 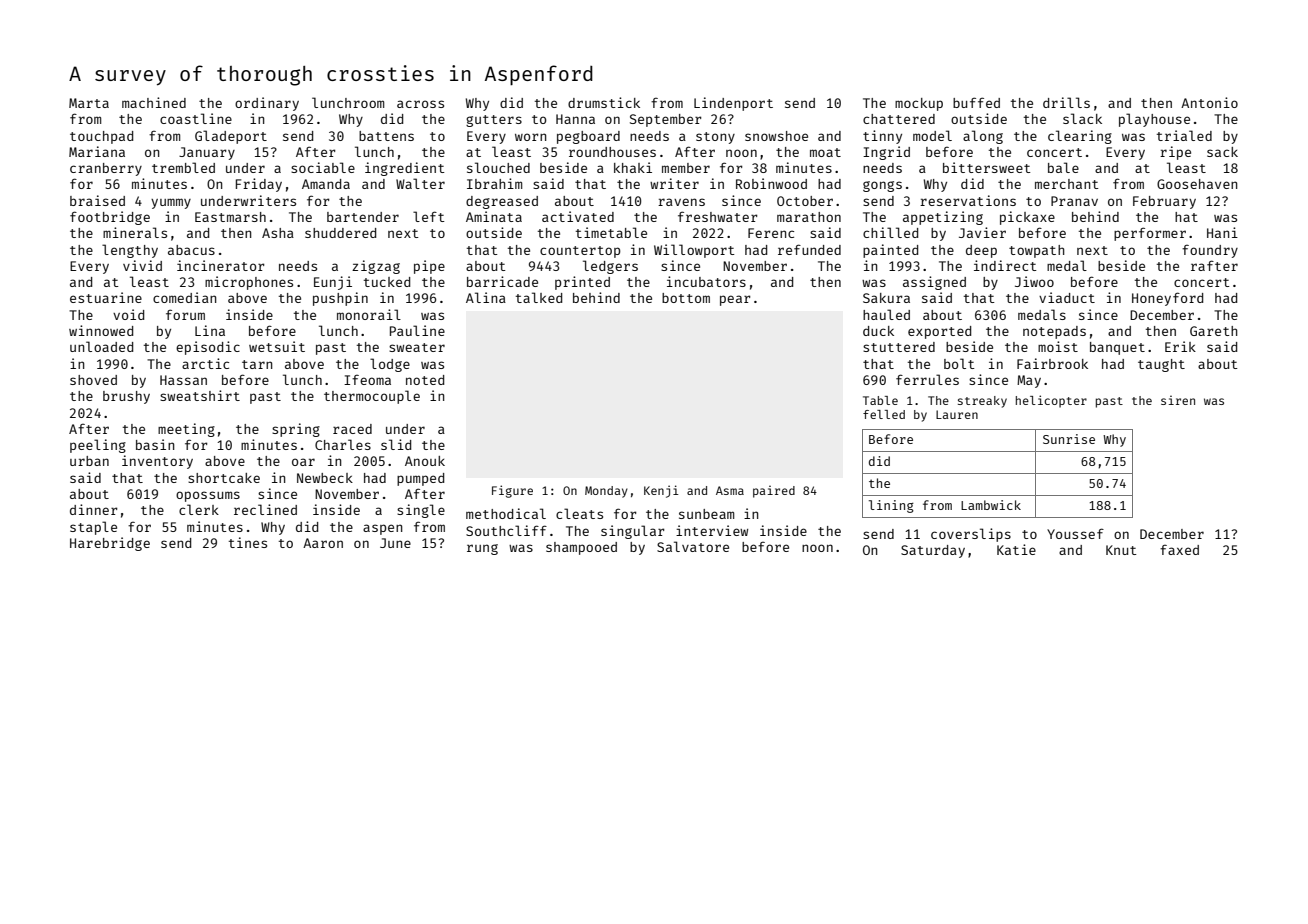 I want to click on basin, so click(x=155, y=444).
